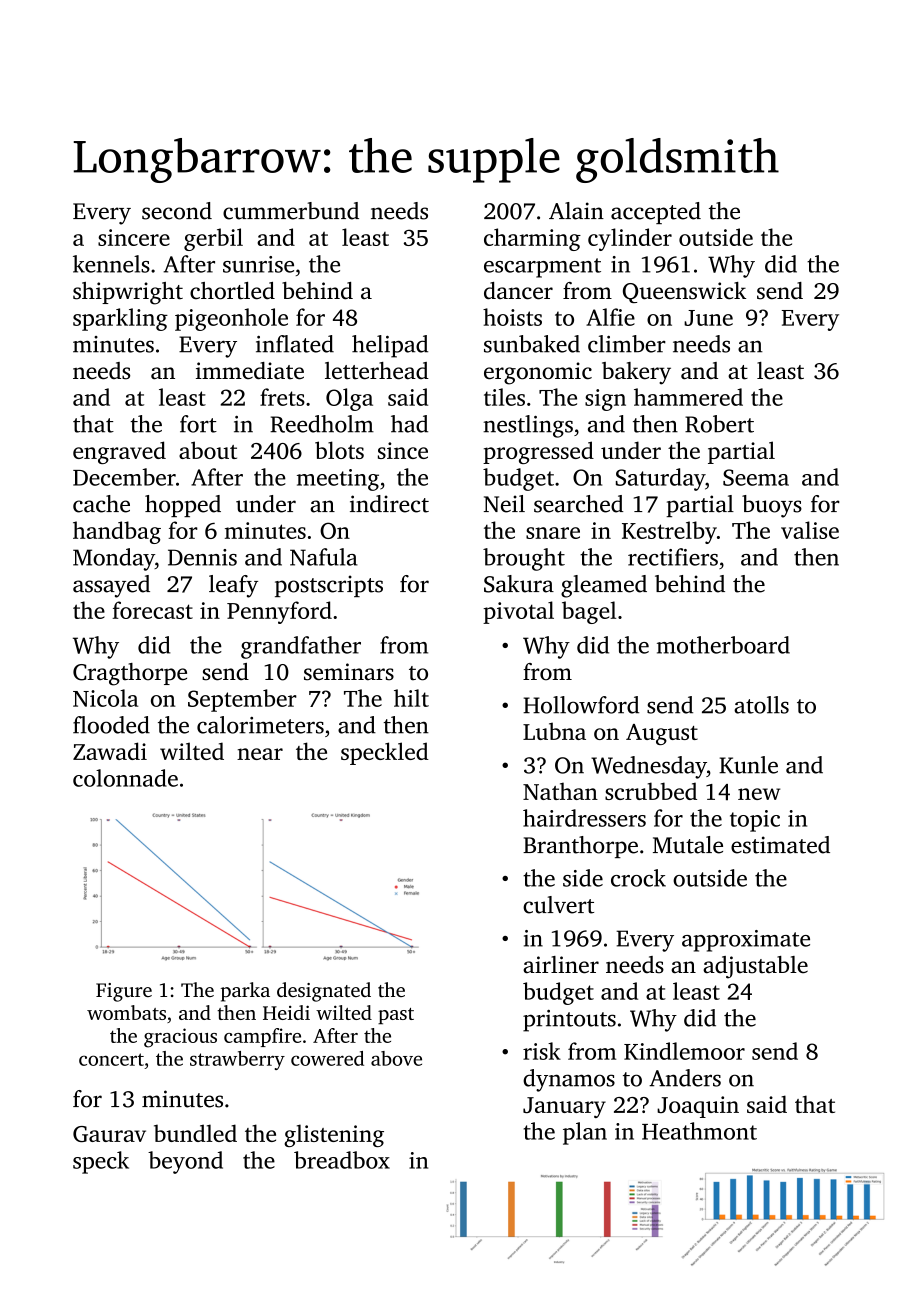 This document has width=912, height=1294. Describe the element at coordinates (719, 424) in the document. I see `Robert` at that location.
